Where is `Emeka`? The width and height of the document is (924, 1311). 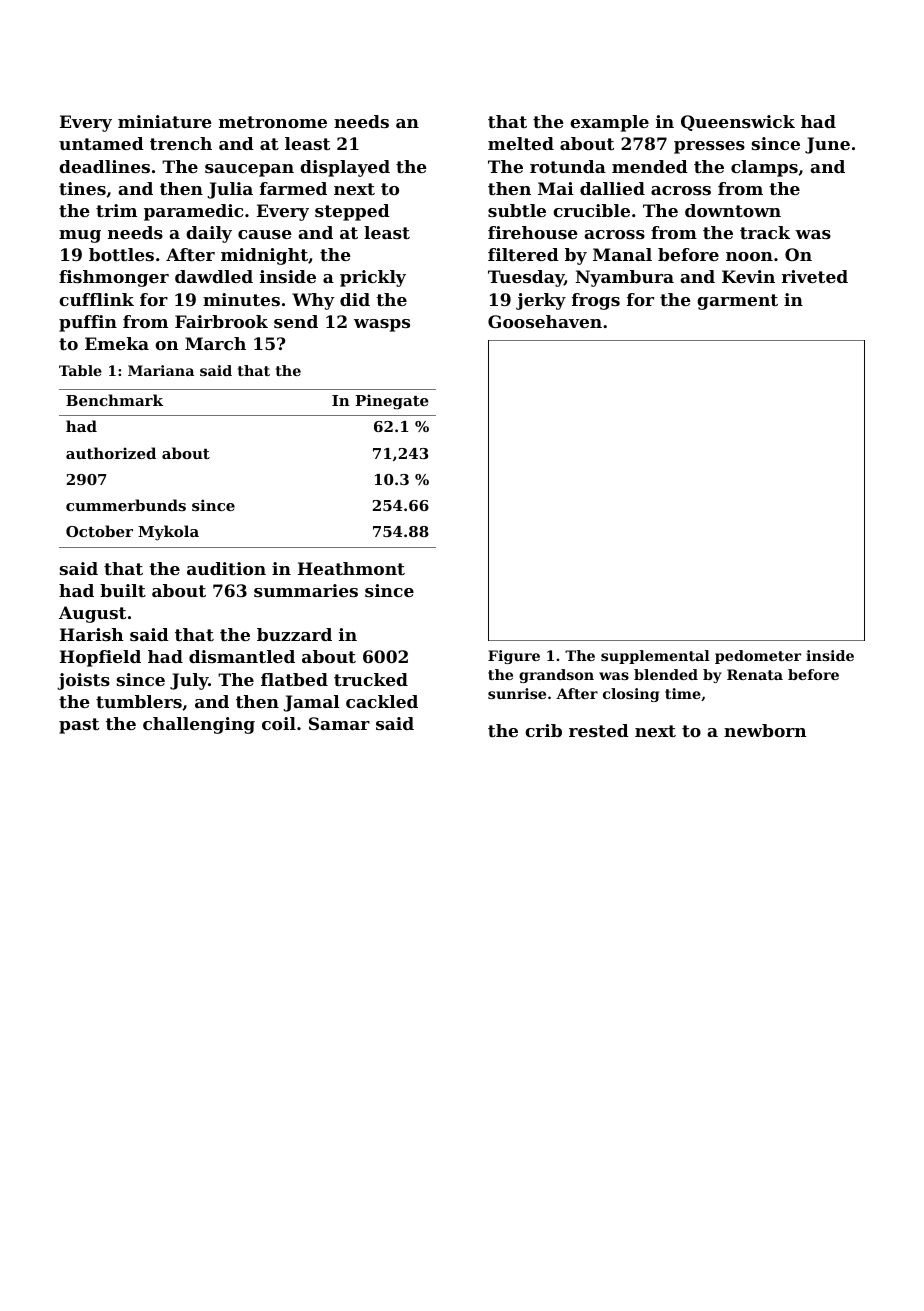
Emeka is located at coordinates (117, 343).
